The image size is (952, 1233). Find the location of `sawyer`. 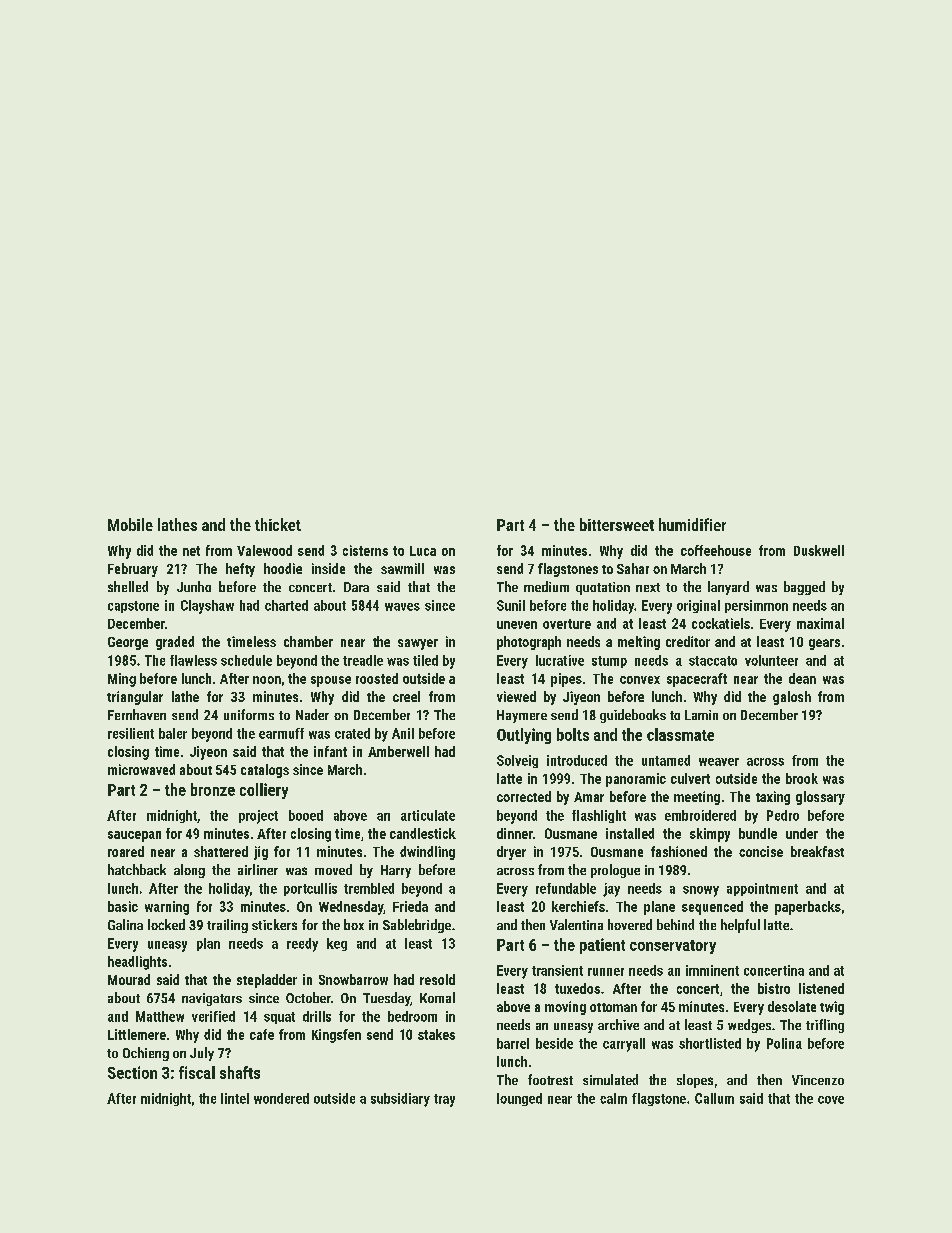

sawyer is located at coordinates (418, 644).
